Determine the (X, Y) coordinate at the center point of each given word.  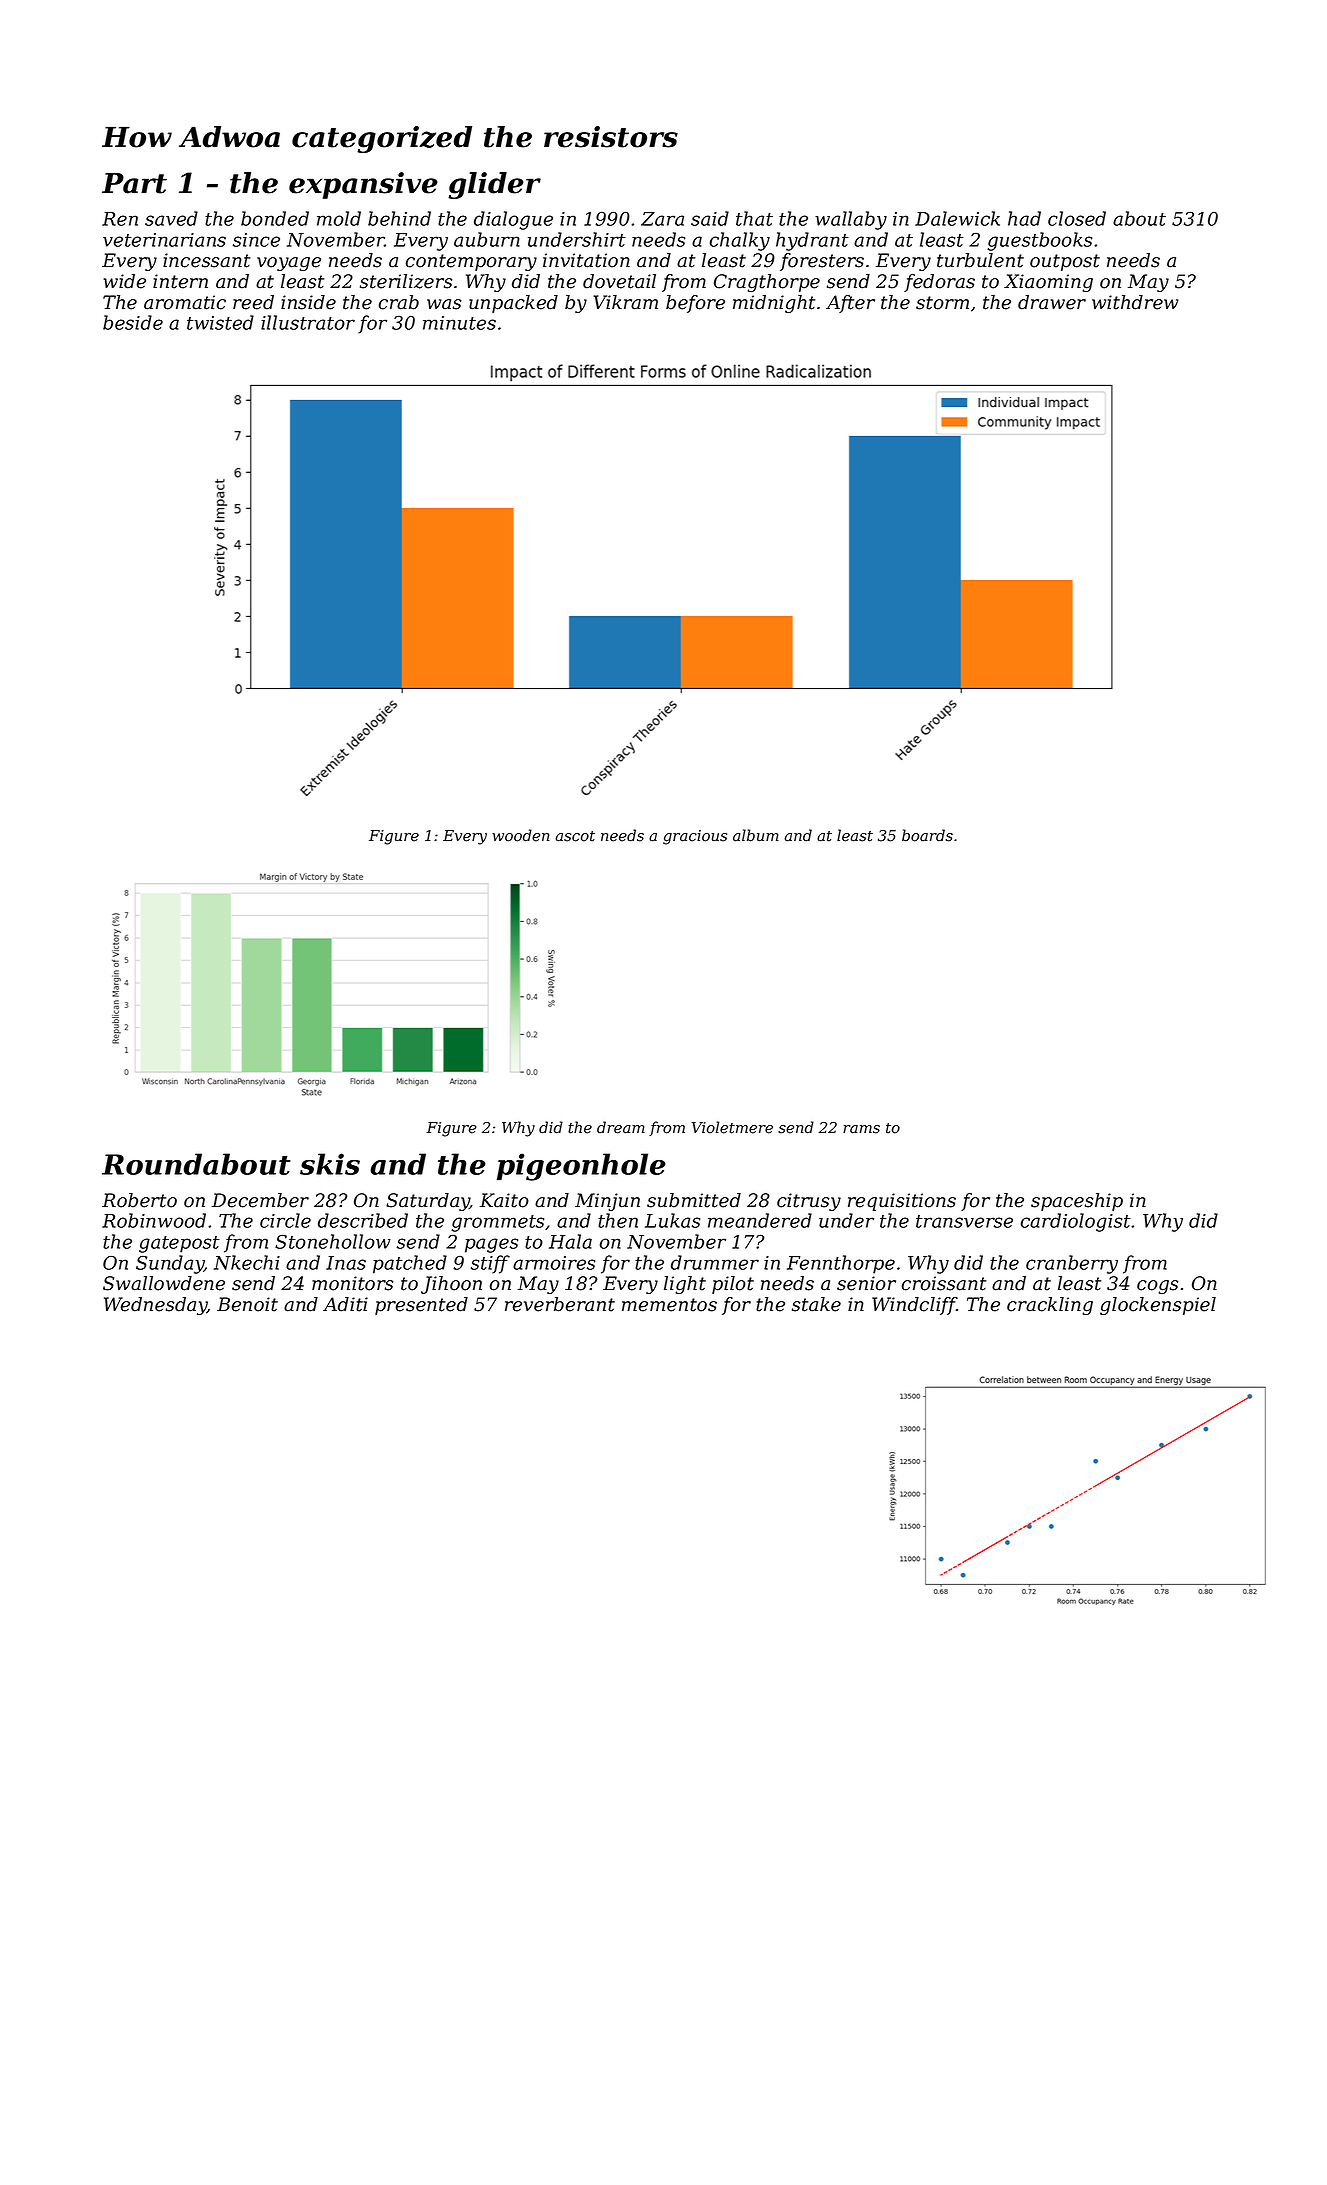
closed (1077, 218)
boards (927, 835)
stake (816, 1304)
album (756, 835)
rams (861, 1129)
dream (621, 1127)
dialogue (513, 220)
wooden (521, 835)
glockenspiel (1158, 1306)
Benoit (247, 1304)
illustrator (308, 322)
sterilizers (406, 281)
